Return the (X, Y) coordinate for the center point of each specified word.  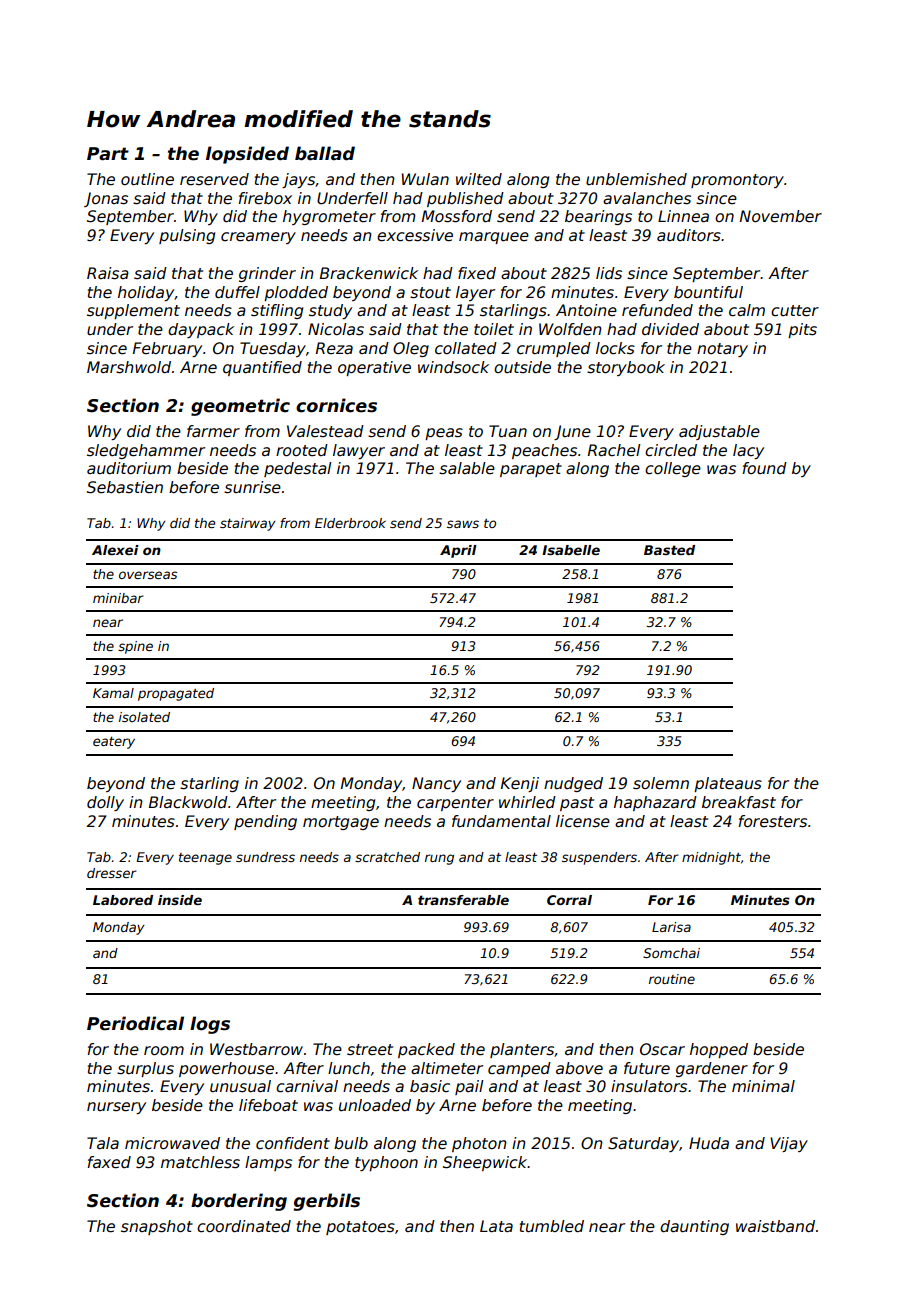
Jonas (106, 199)
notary (722, 350)
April (458, 551)
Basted (669, 550)
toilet (494, 329)
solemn (661, 783)
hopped (719, 1050)
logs (210, 1025)
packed (426, 1050)
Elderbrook (350, 523)
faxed (109, 1162)
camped (519, 1069)
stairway (248, 524)
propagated (176, 694)
